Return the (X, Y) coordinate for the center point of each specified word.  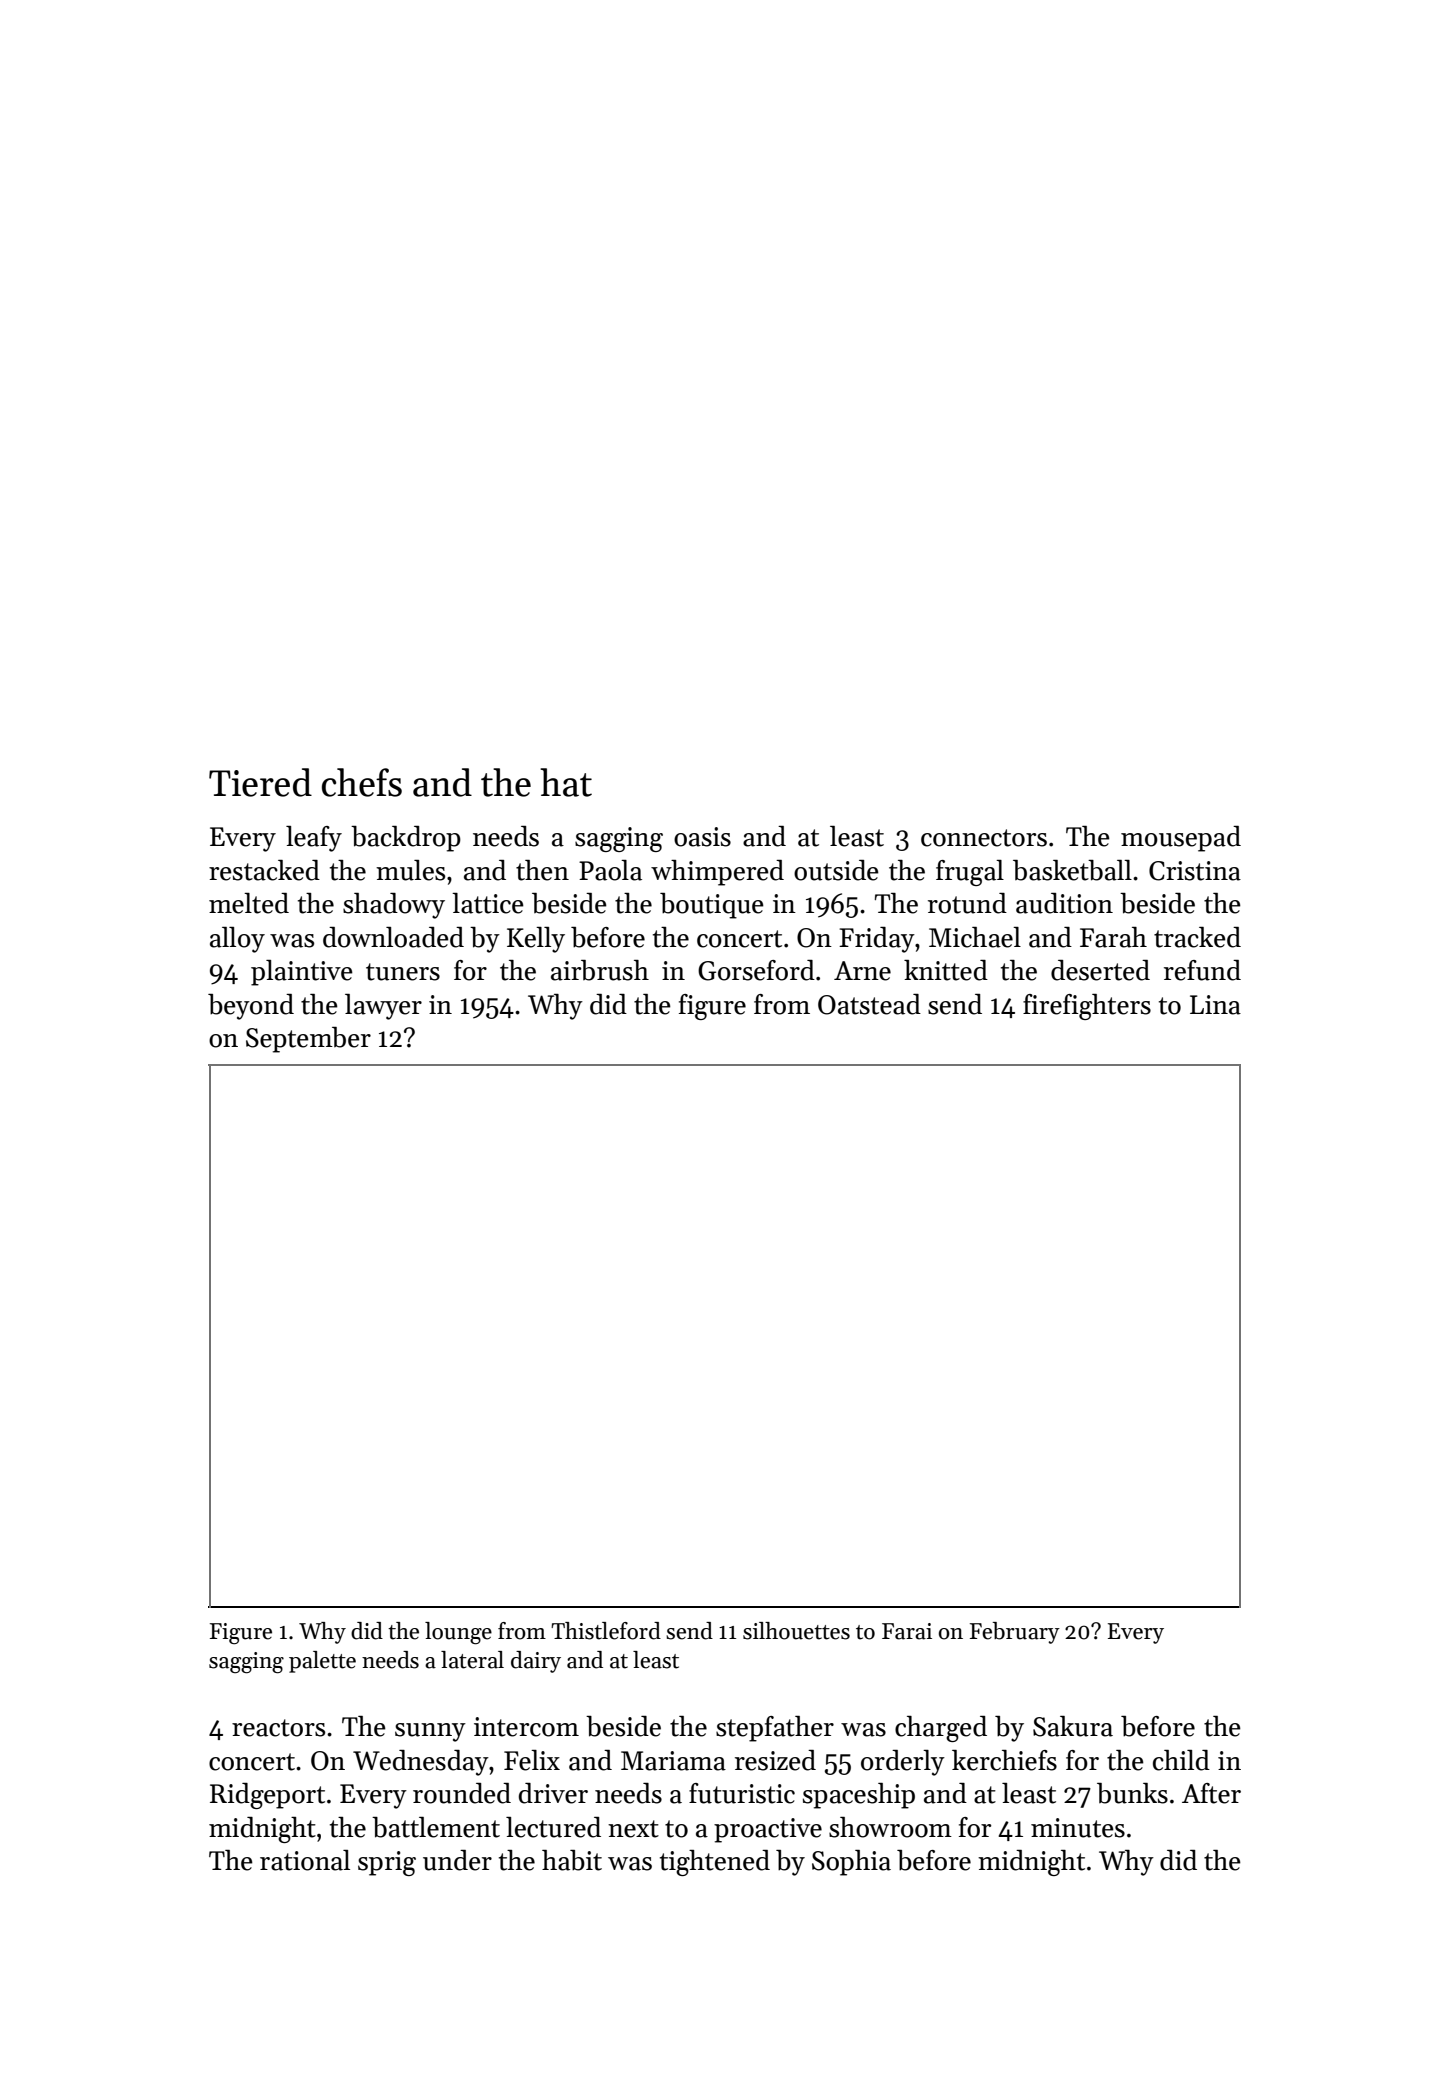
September (308, 1040)
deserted (1100, 970)
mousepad (1181, 839)
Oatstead (869, 1004)
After (1211, 1793)
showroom (890, 1827)
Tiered (260, 782)
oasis (702, 837)
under (457, 1860)
